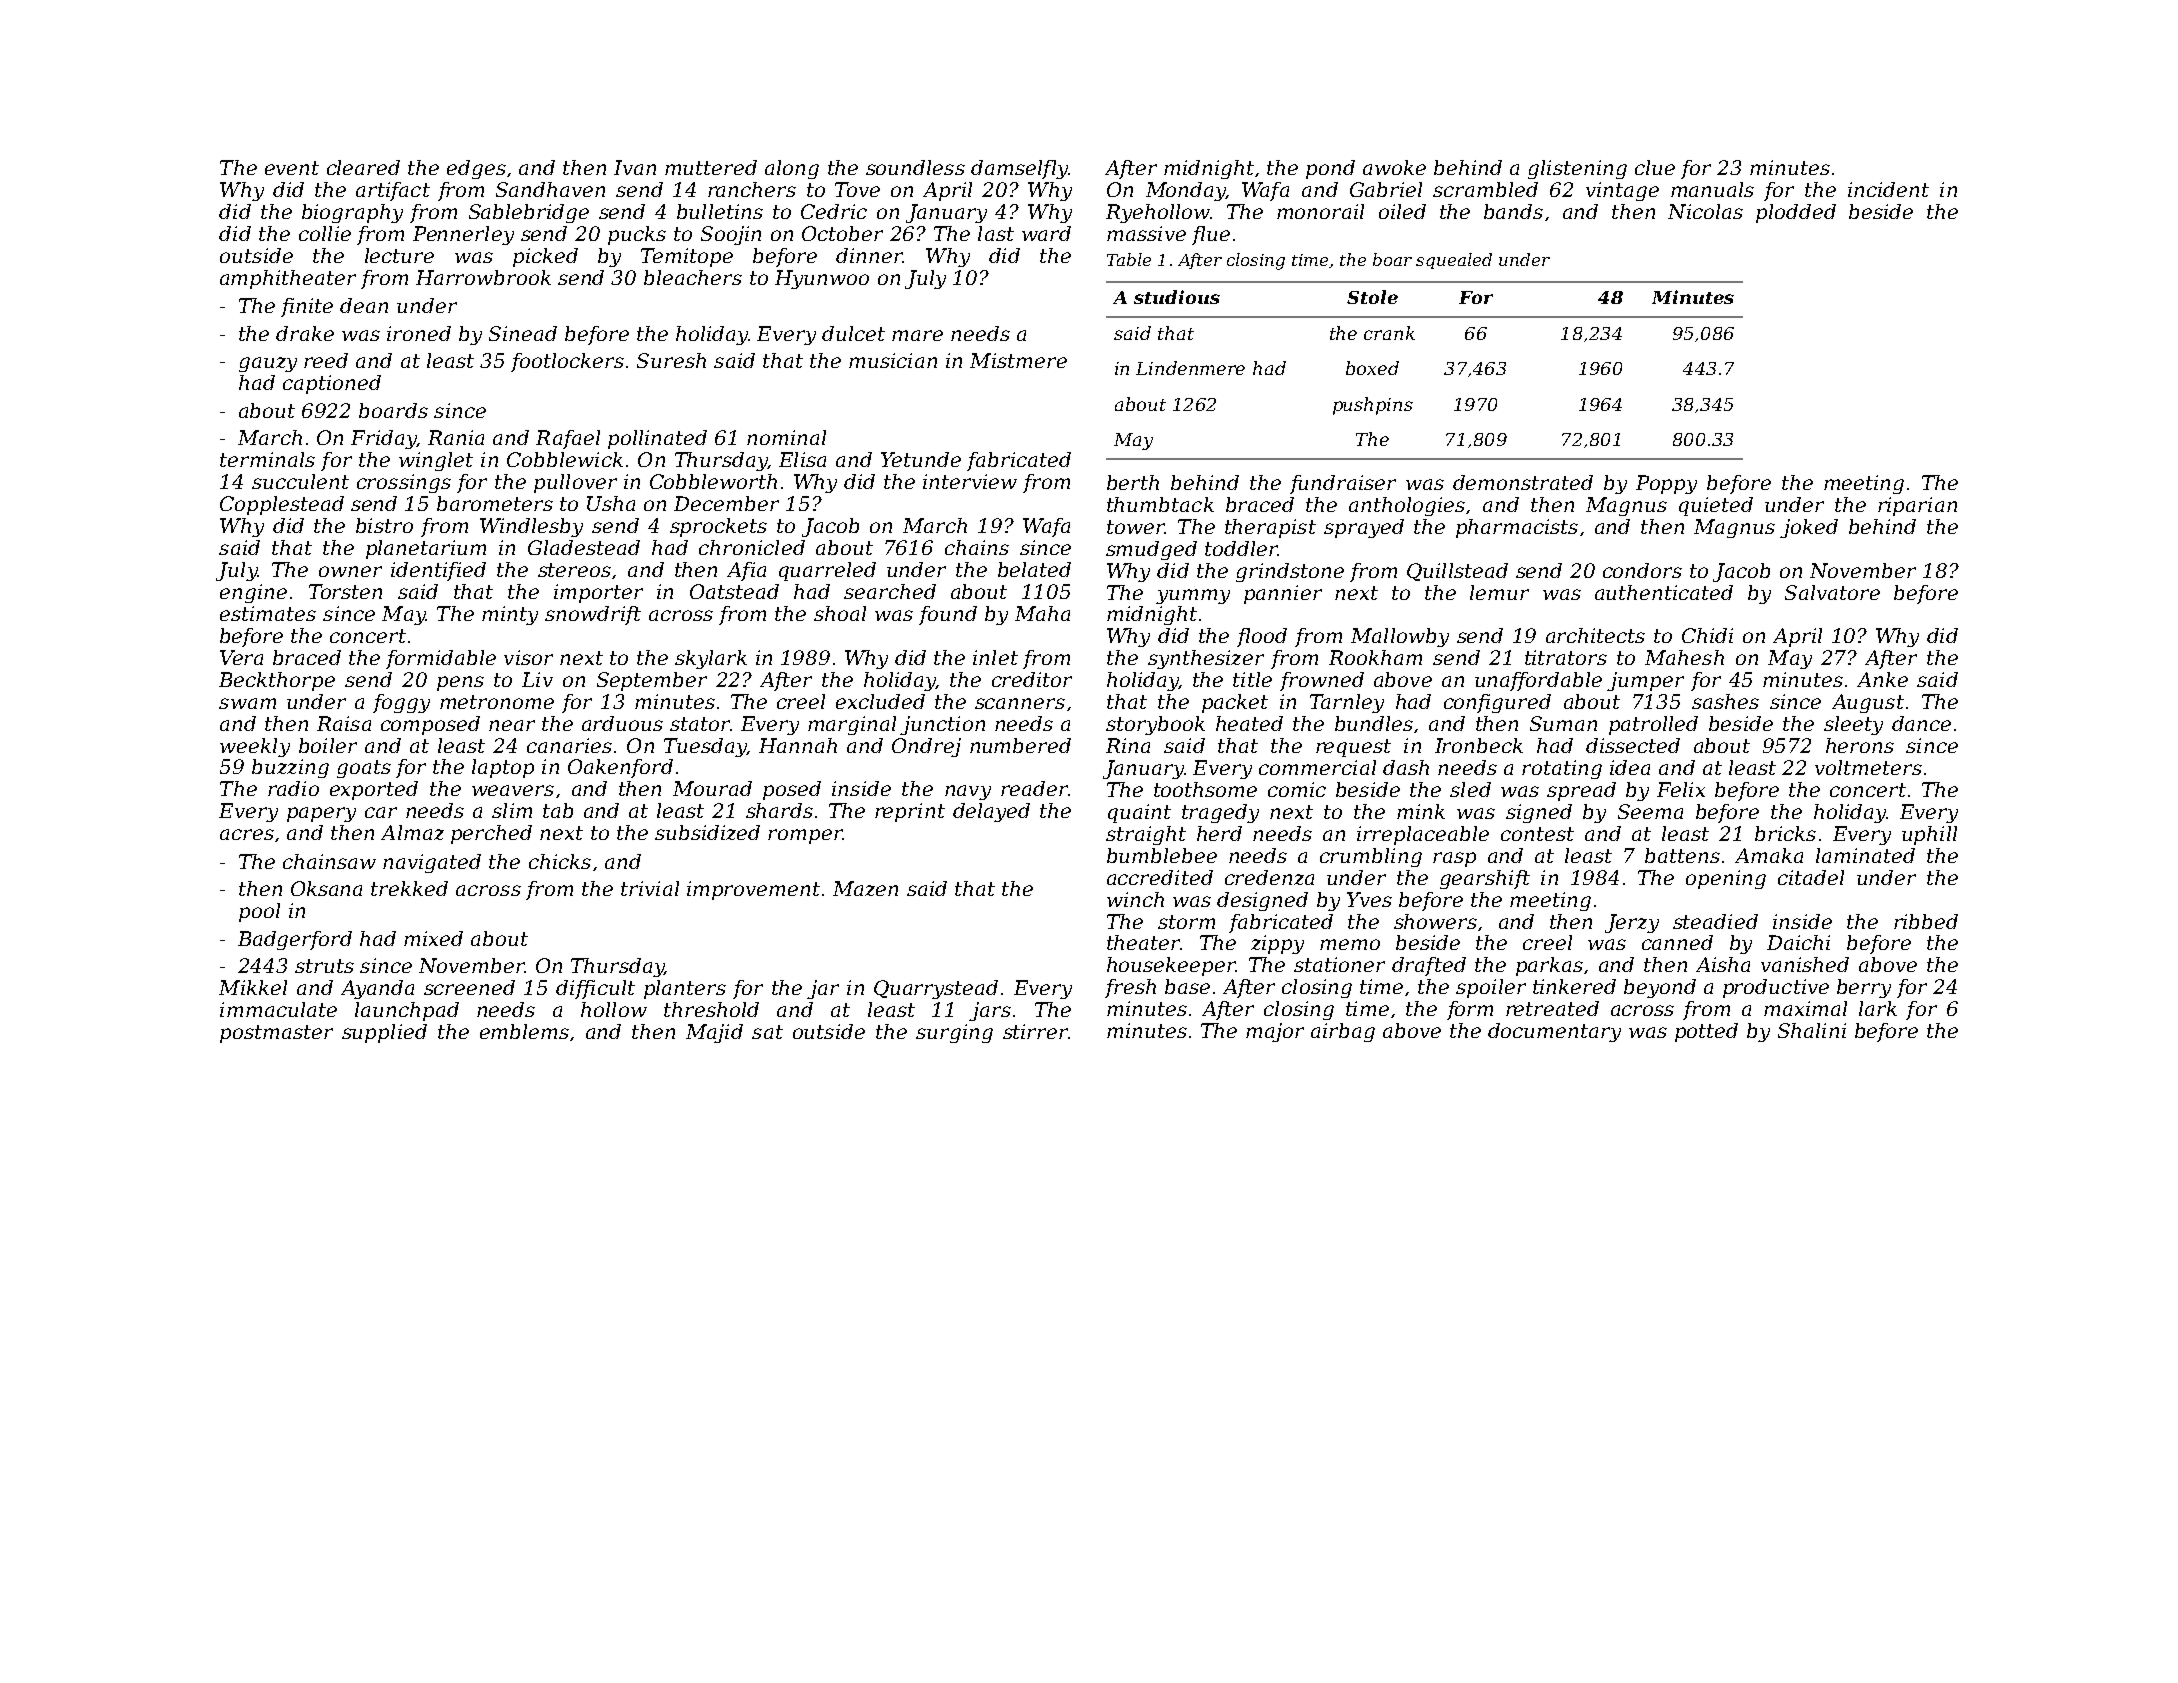  Describe the element at coordinates (1373, 406) in the image. I see `pushpins` at that location.
